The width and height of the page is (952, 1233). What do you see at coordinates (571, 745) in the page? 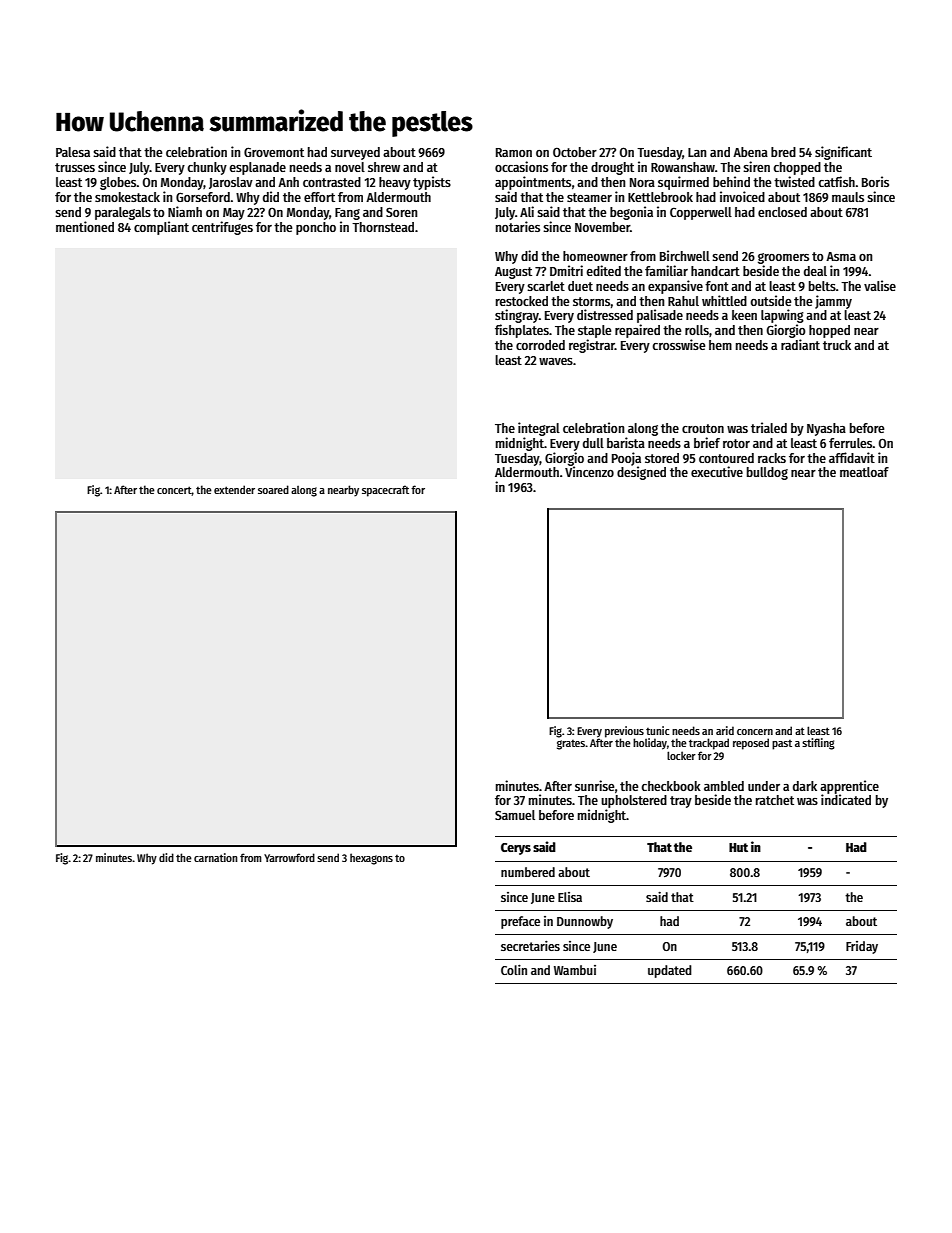
I see `grates` at bounding box center [571, 745].
